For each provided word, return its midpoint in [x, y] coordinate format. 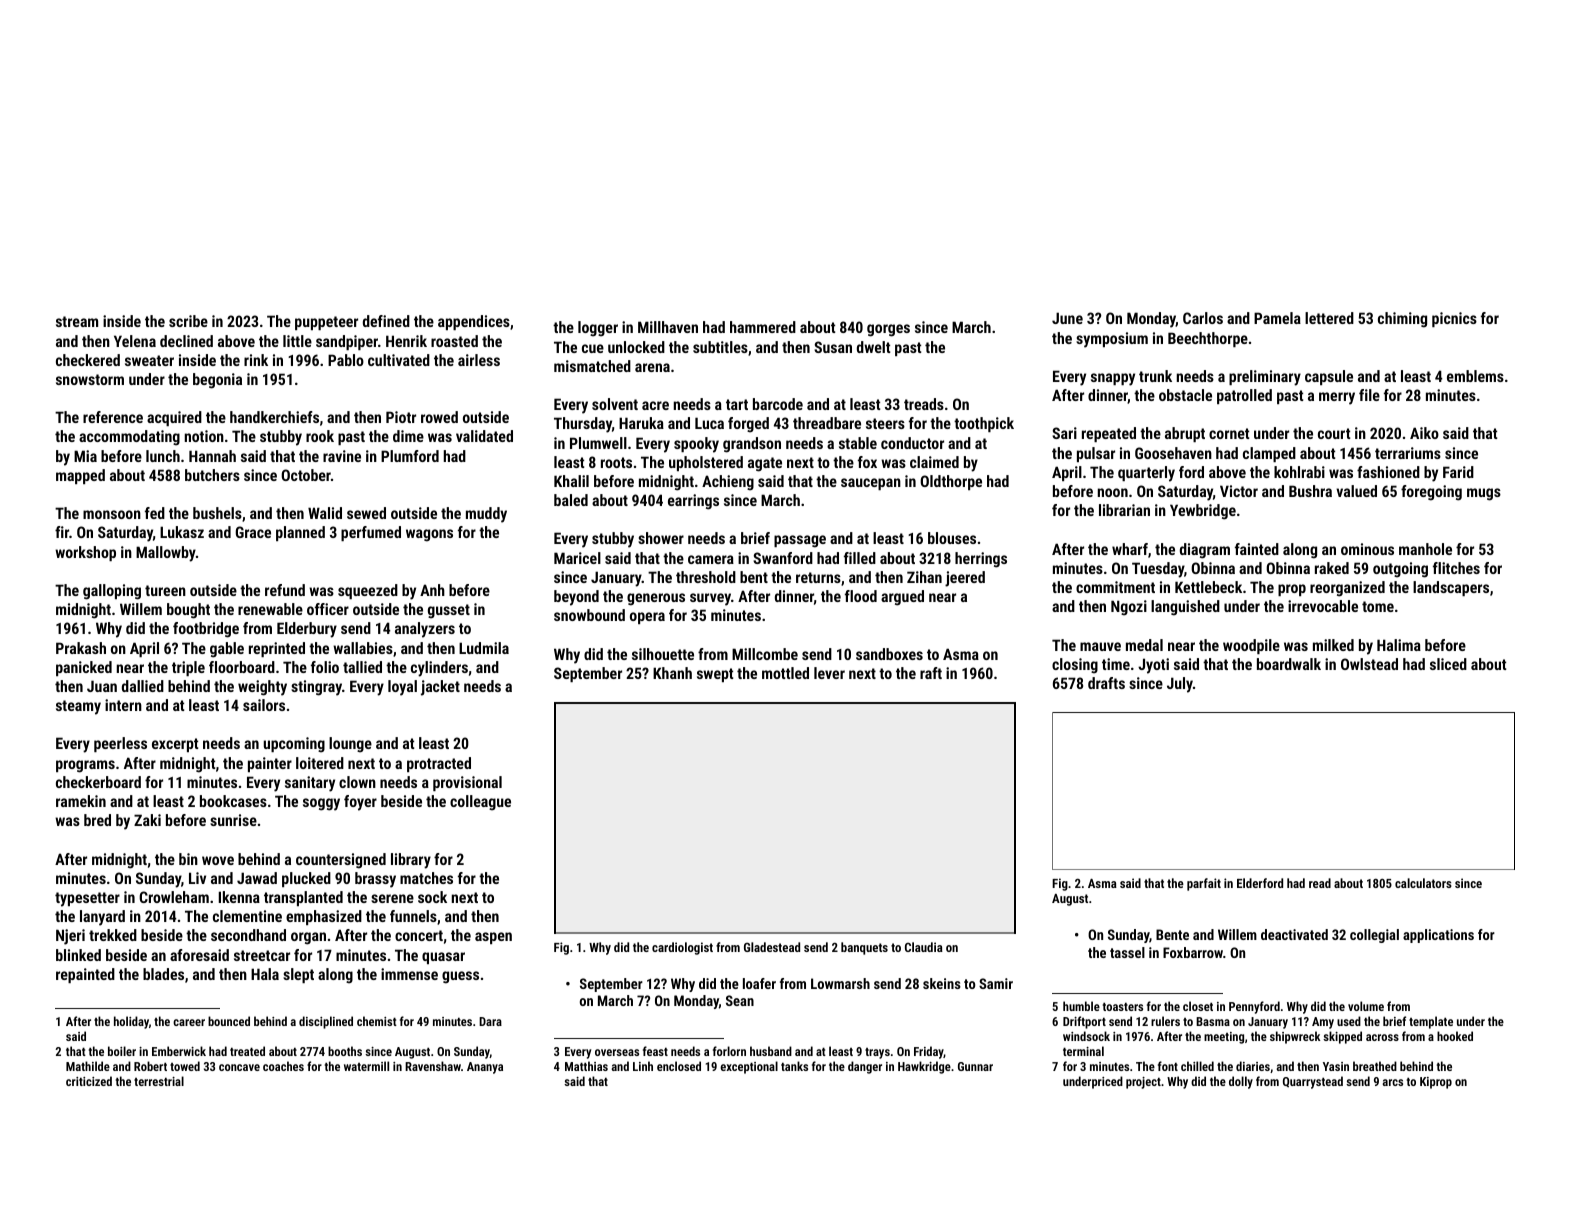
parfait [1204, 884]
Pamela [1277, 318]
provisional [467, 783]
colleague [480, 803]
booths [345, 1051]
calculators [1423, 883]
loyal [402, 688]
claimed [934, 462]
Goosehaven [1173, 453]
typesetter [87, 899]
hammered [763, 327]
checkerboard [98, 782]
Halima [1399, 645]
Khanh [672, 673]
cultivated [399, 360]
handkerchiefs [274, 417]
